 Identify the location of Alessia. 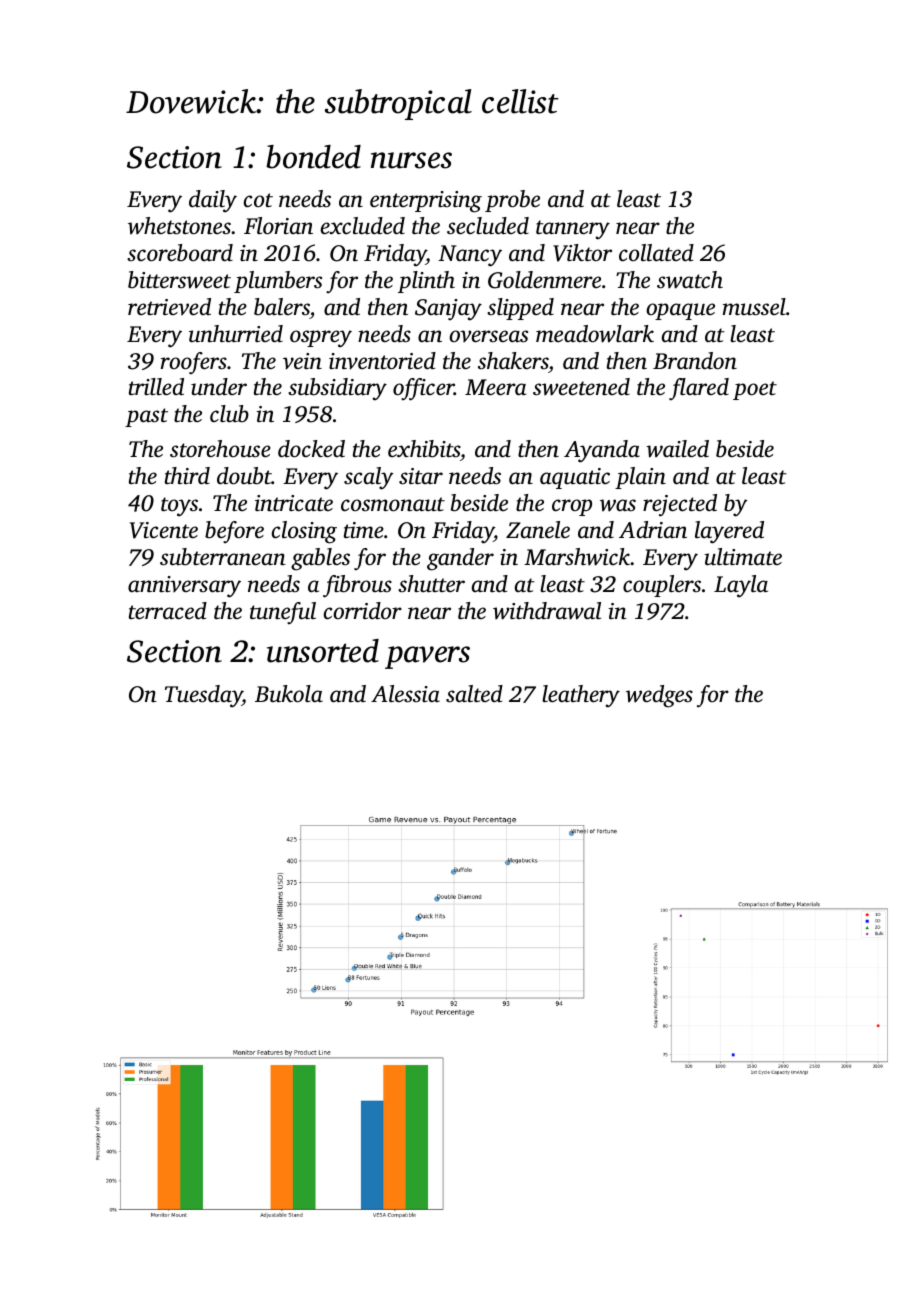
(405, 694).
